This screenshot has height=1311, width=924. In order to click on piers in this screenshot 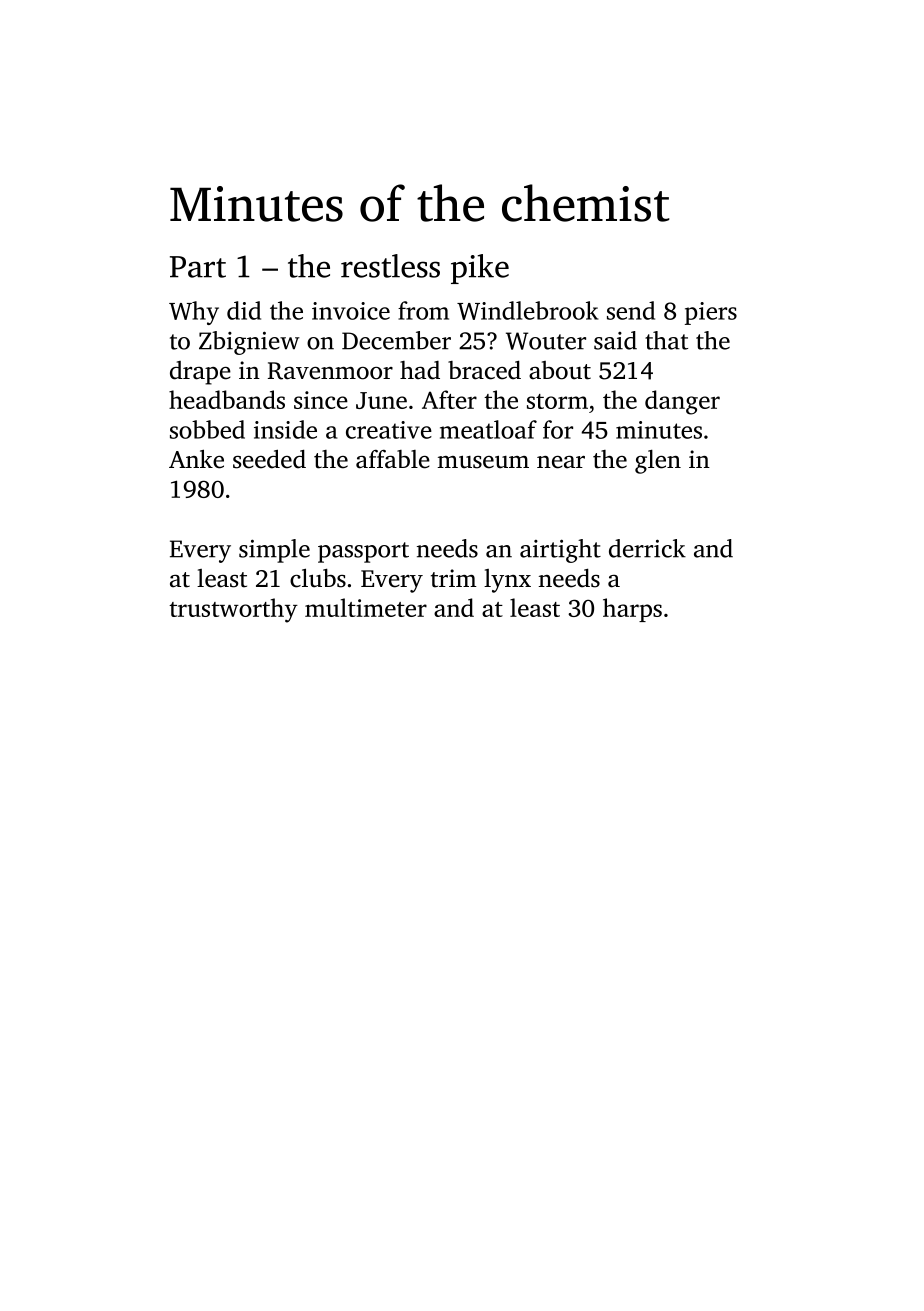, I will do `click(711, 313)`.
